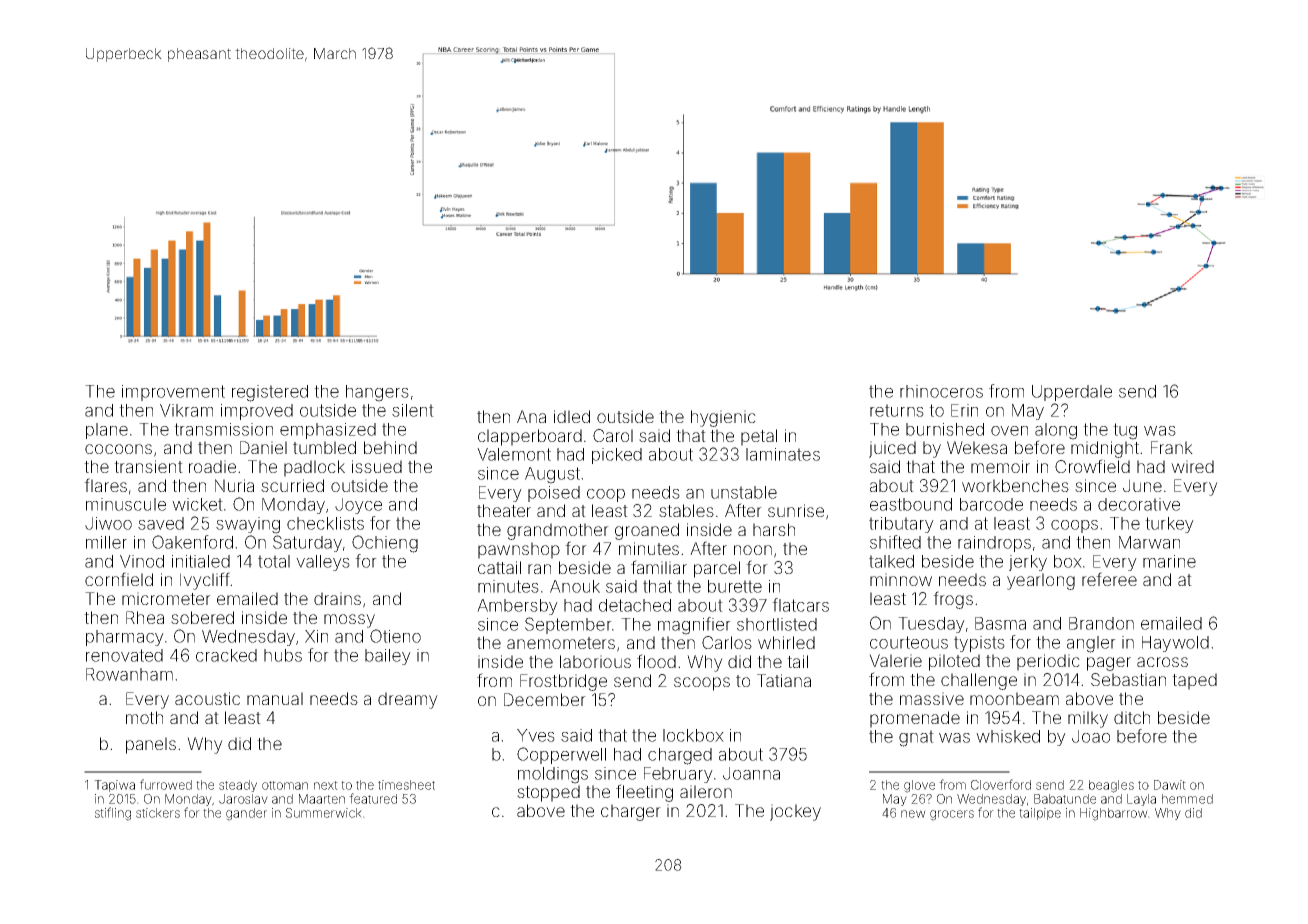 Image resolution: width=1308 pixels, height=924 pixels. Describe the element at coordinates (895, 542) in the screenshot. I see `shifted` at that location.
